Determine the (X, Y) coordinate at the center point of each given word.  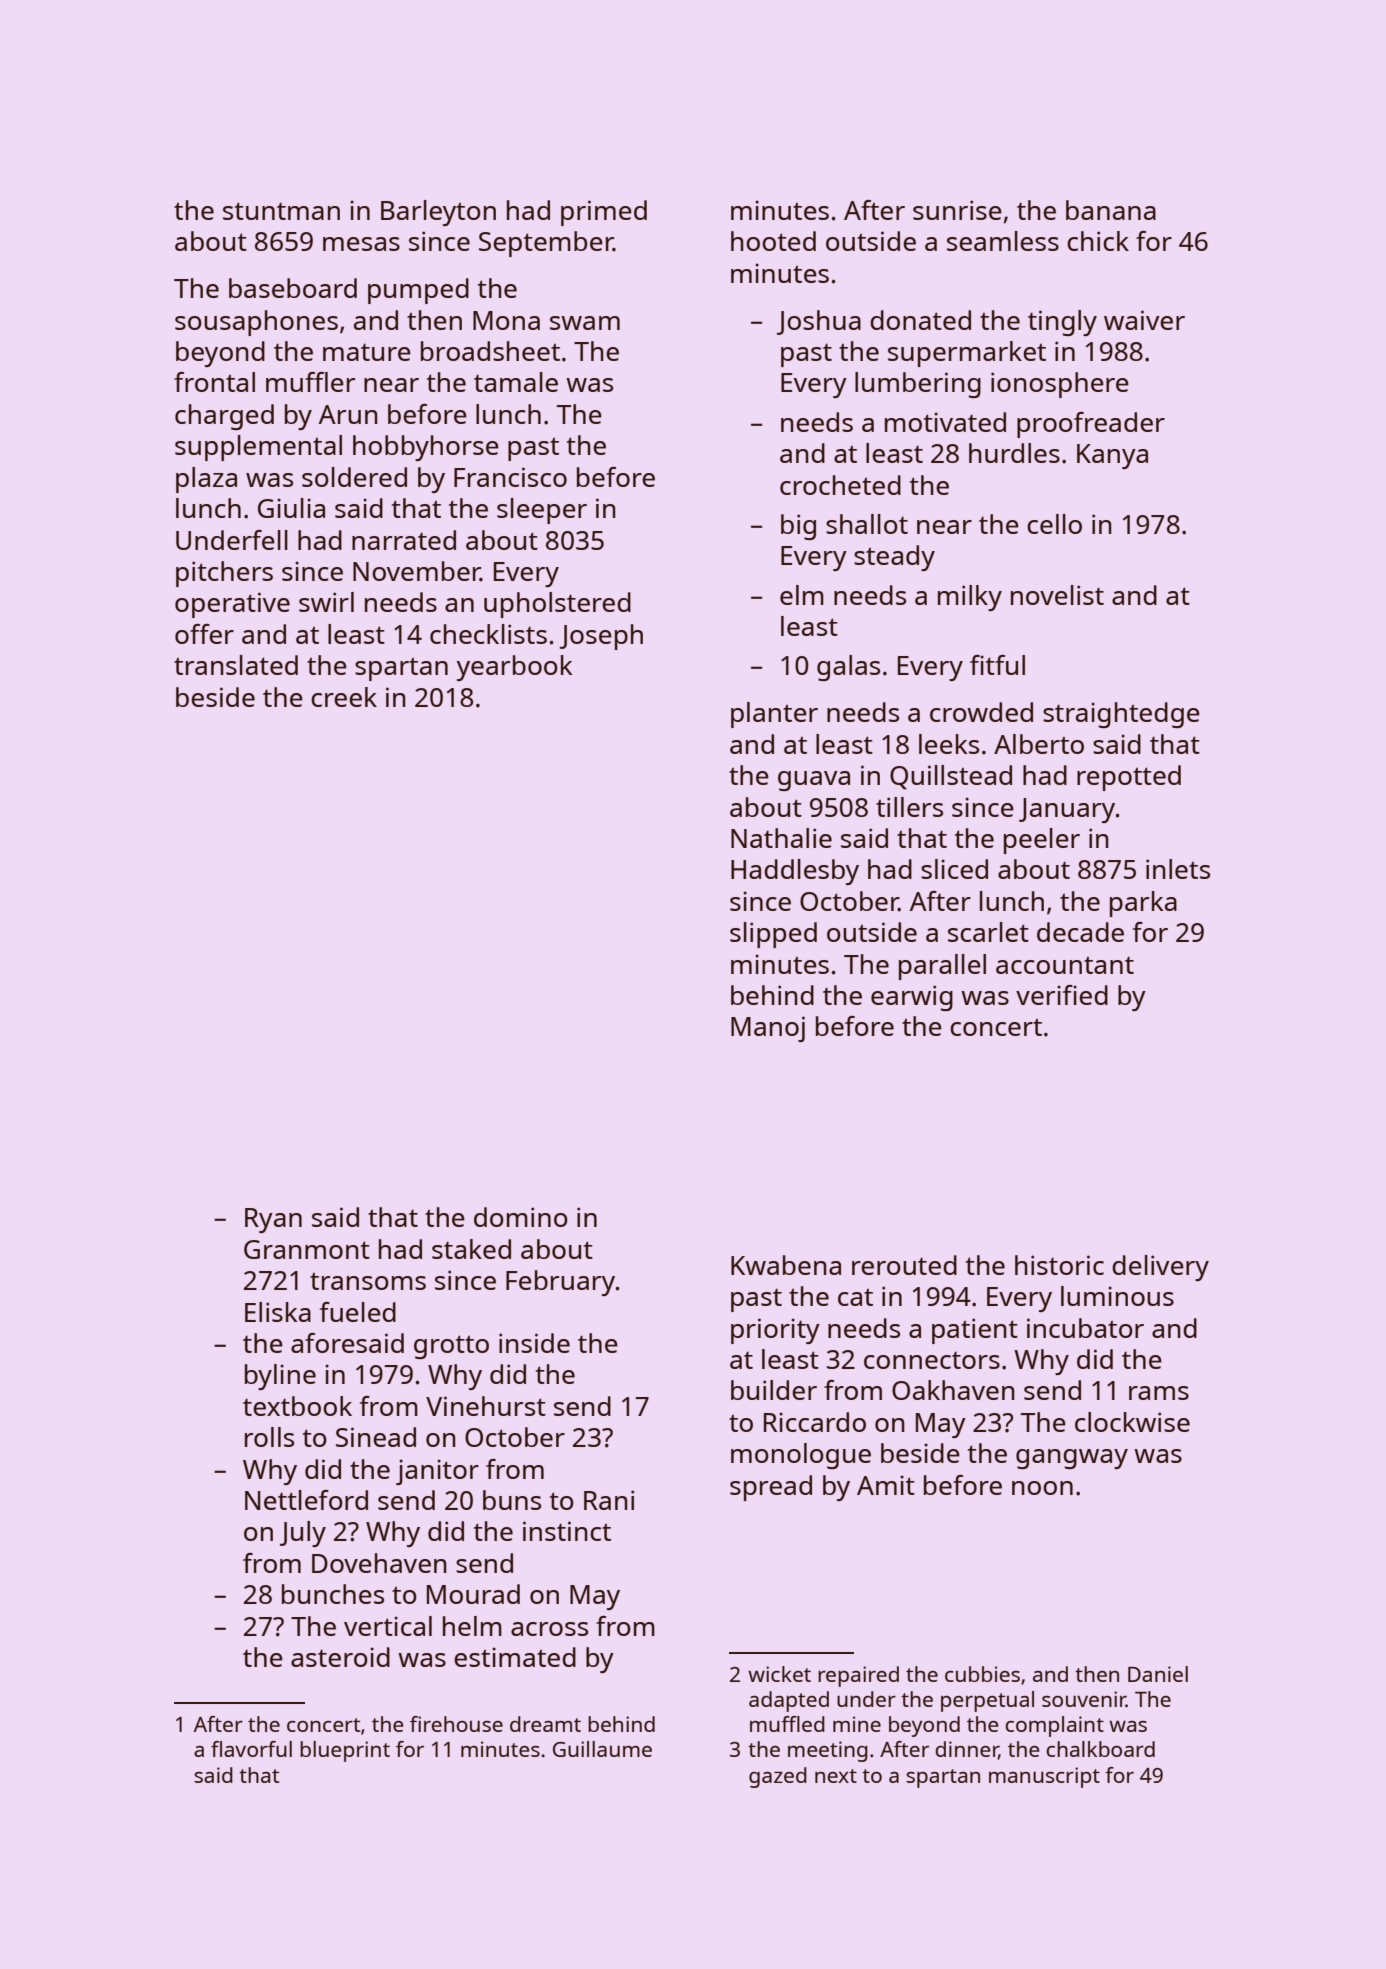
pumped (418, 291)
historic (1059, 1265)
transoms (368, 1281)
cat (855, 1297)
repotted (1129, 778)
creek (344, 697)
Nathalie (781, 838)
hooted (773, 241)
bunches (333, 1594)
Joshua (819, 322)
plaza (206, 480)
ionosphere (1060, 385)
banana (1111, 210)
